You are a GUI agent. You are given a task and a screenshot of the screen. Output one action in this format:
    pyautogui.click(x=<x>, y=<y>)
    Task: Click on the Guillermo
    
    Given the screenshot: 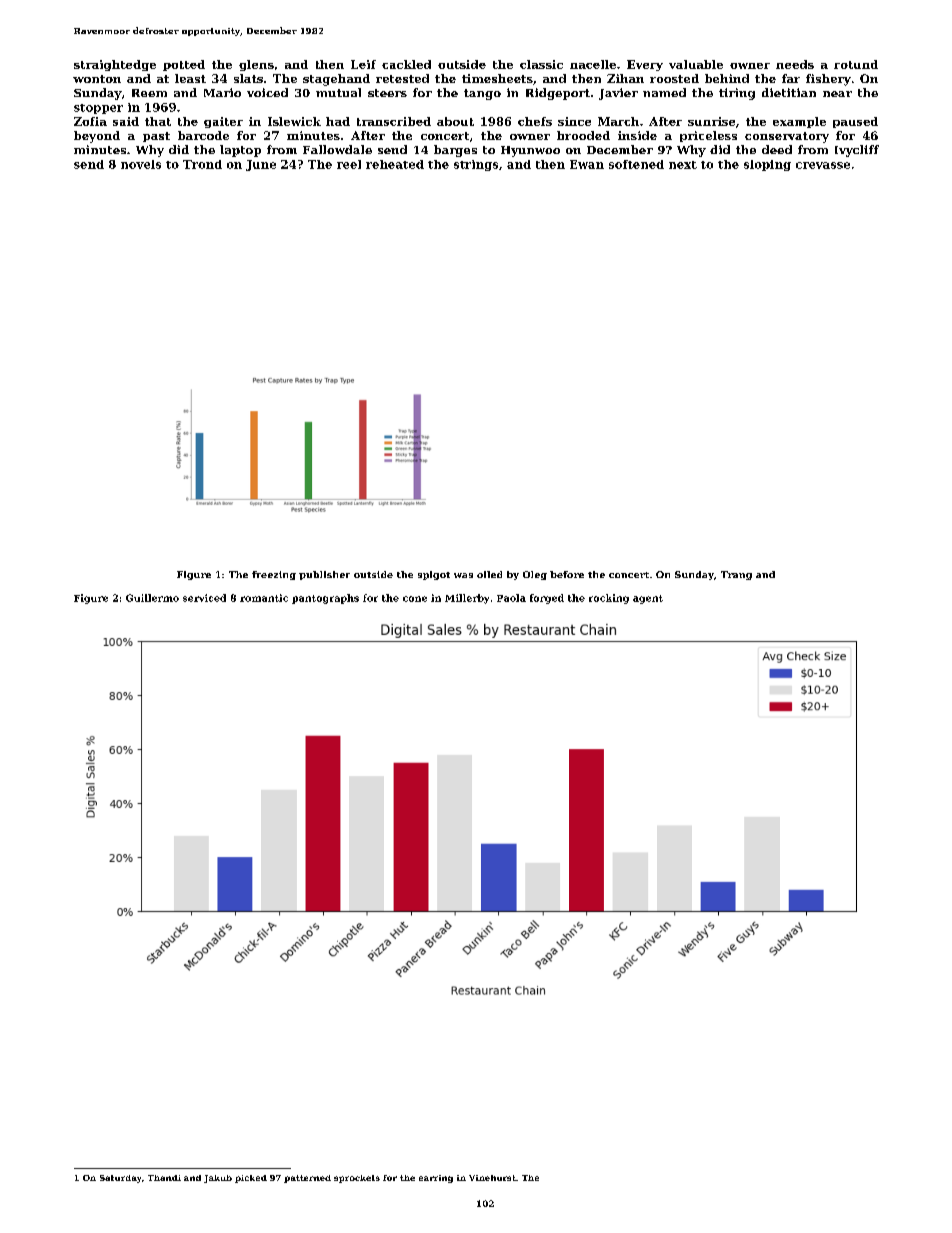 What is the action you would take?
    pyautogui.click(x=152, y=598)
